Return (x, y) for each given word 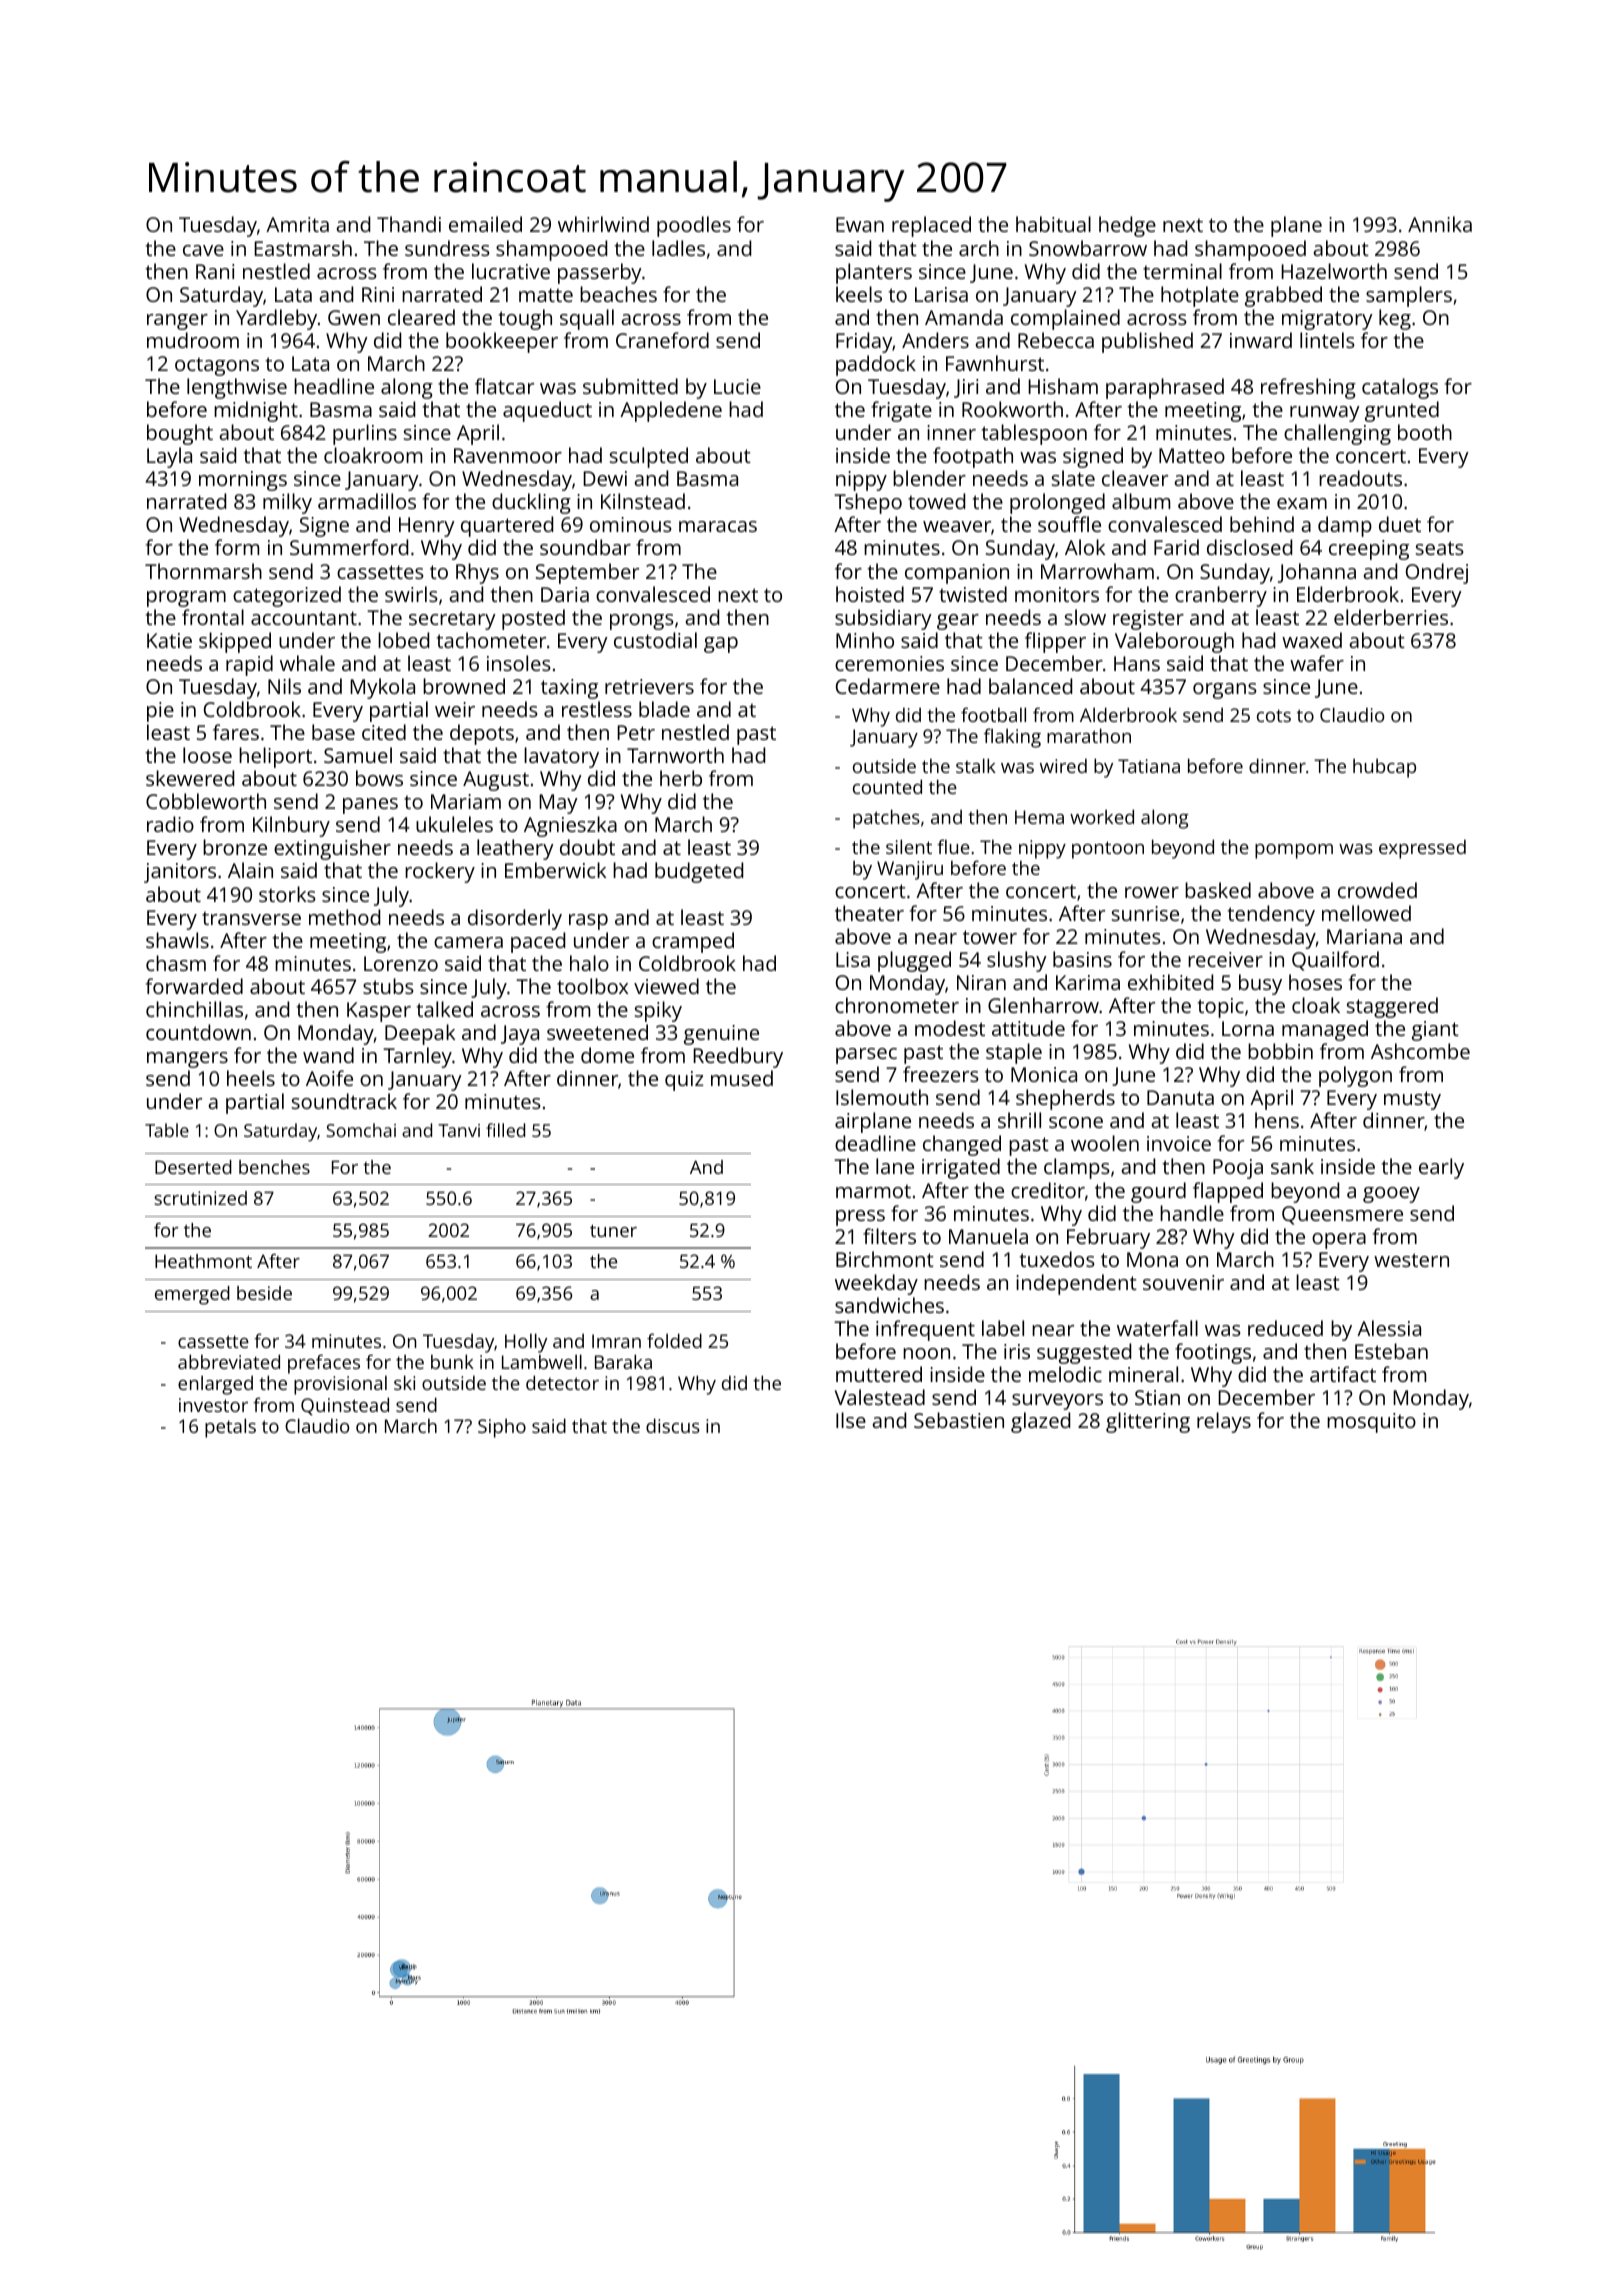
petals (230, 1428)
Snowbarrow (1088, 248)
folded (674, 1340)
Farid (1176, 547)
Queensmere (1342, 1215)
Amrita (297, 224)
